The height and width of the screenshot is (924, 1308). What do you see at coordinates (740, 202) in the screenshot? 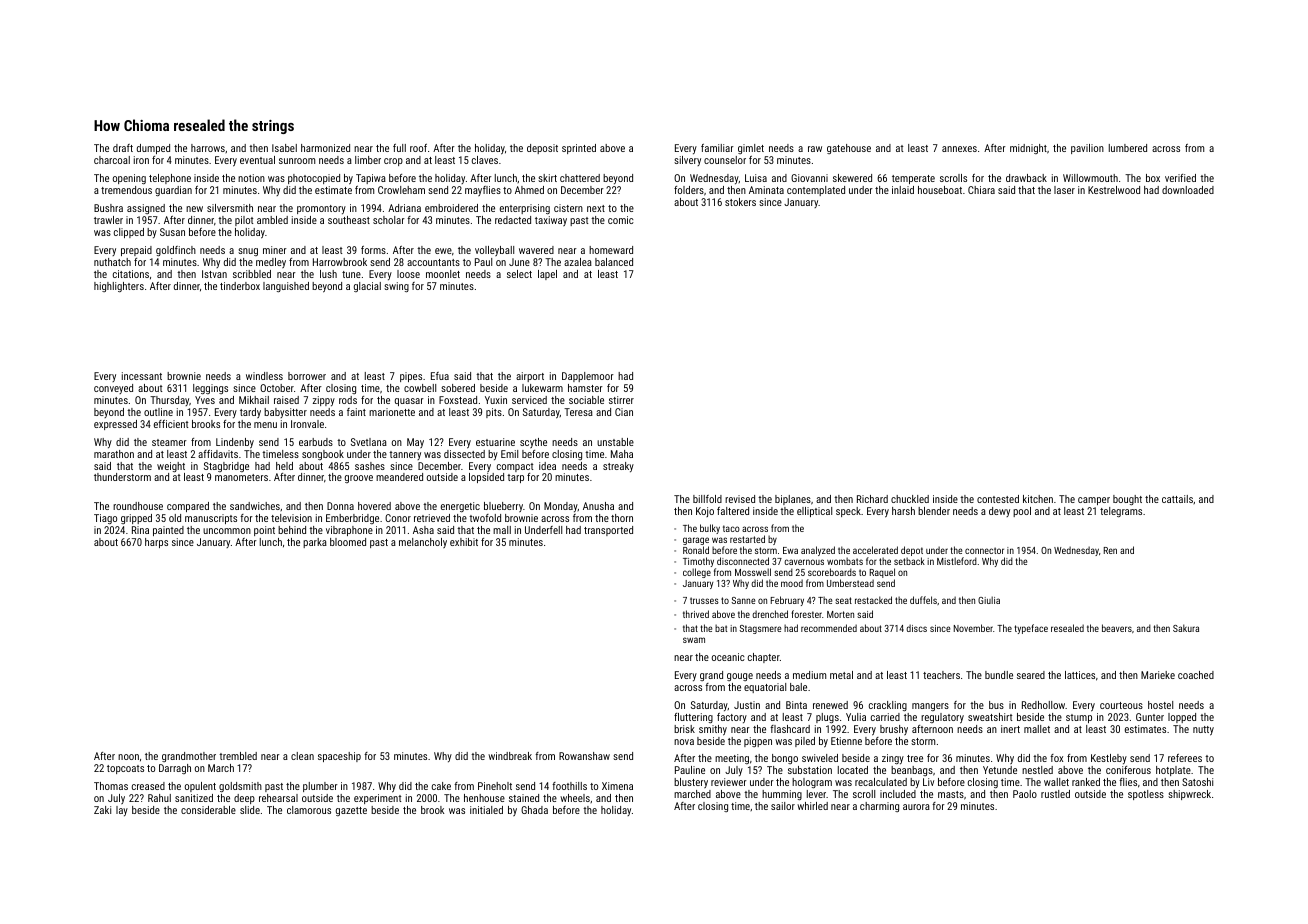
I see `stokers` at bounding box center [740, 202].
